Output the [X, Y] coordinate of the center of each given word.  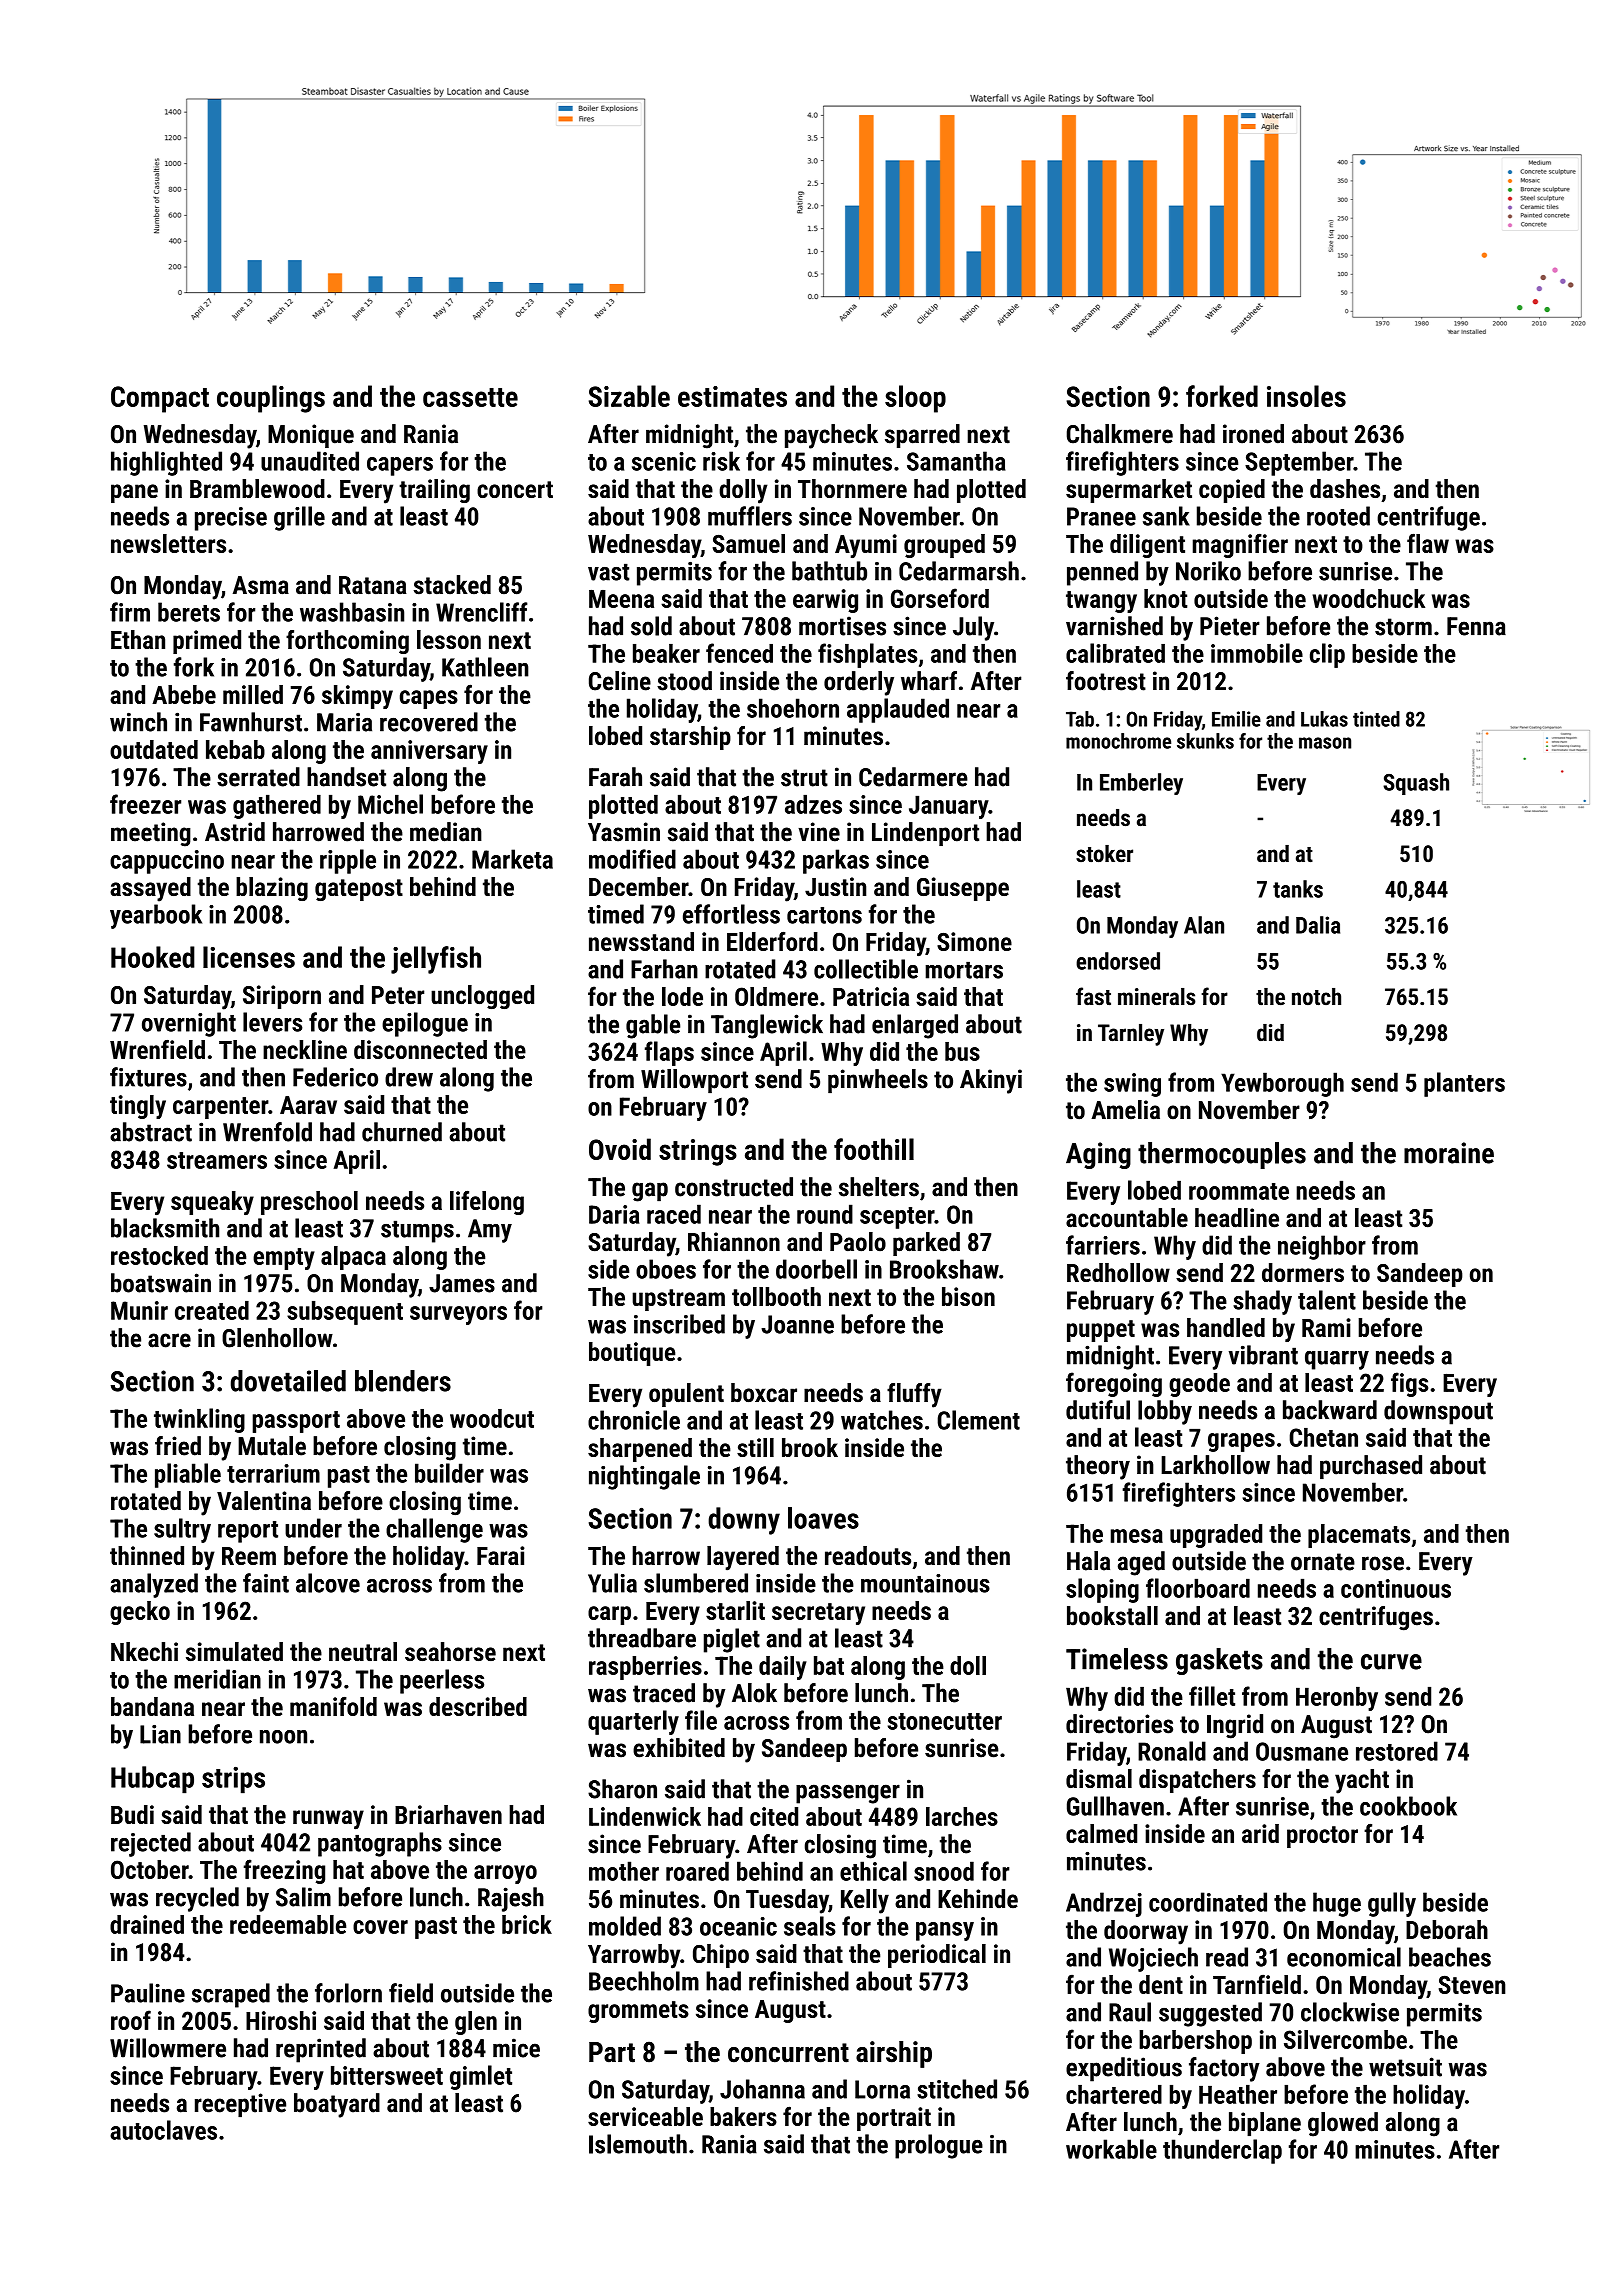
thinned [147, 1555]
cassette [470, 397]
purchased [1371, 1467]
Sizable [629, 396]
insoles [1306, 396]
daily [783, 1668]
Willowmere [168, 2048]
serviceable [645, 2116]
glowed [1343, 2124]
